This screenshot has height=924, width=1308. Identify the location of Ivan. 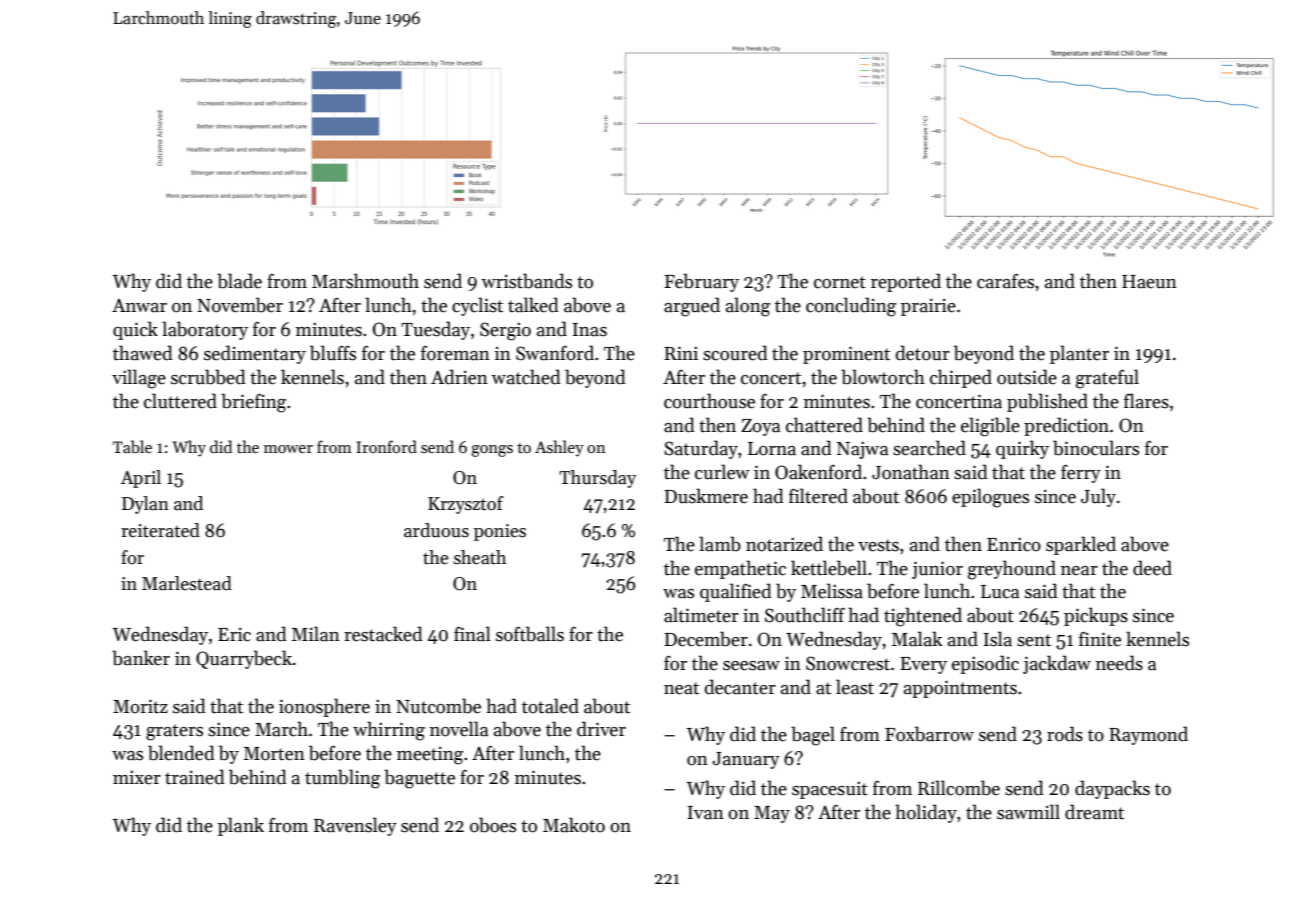
(705, 813).
